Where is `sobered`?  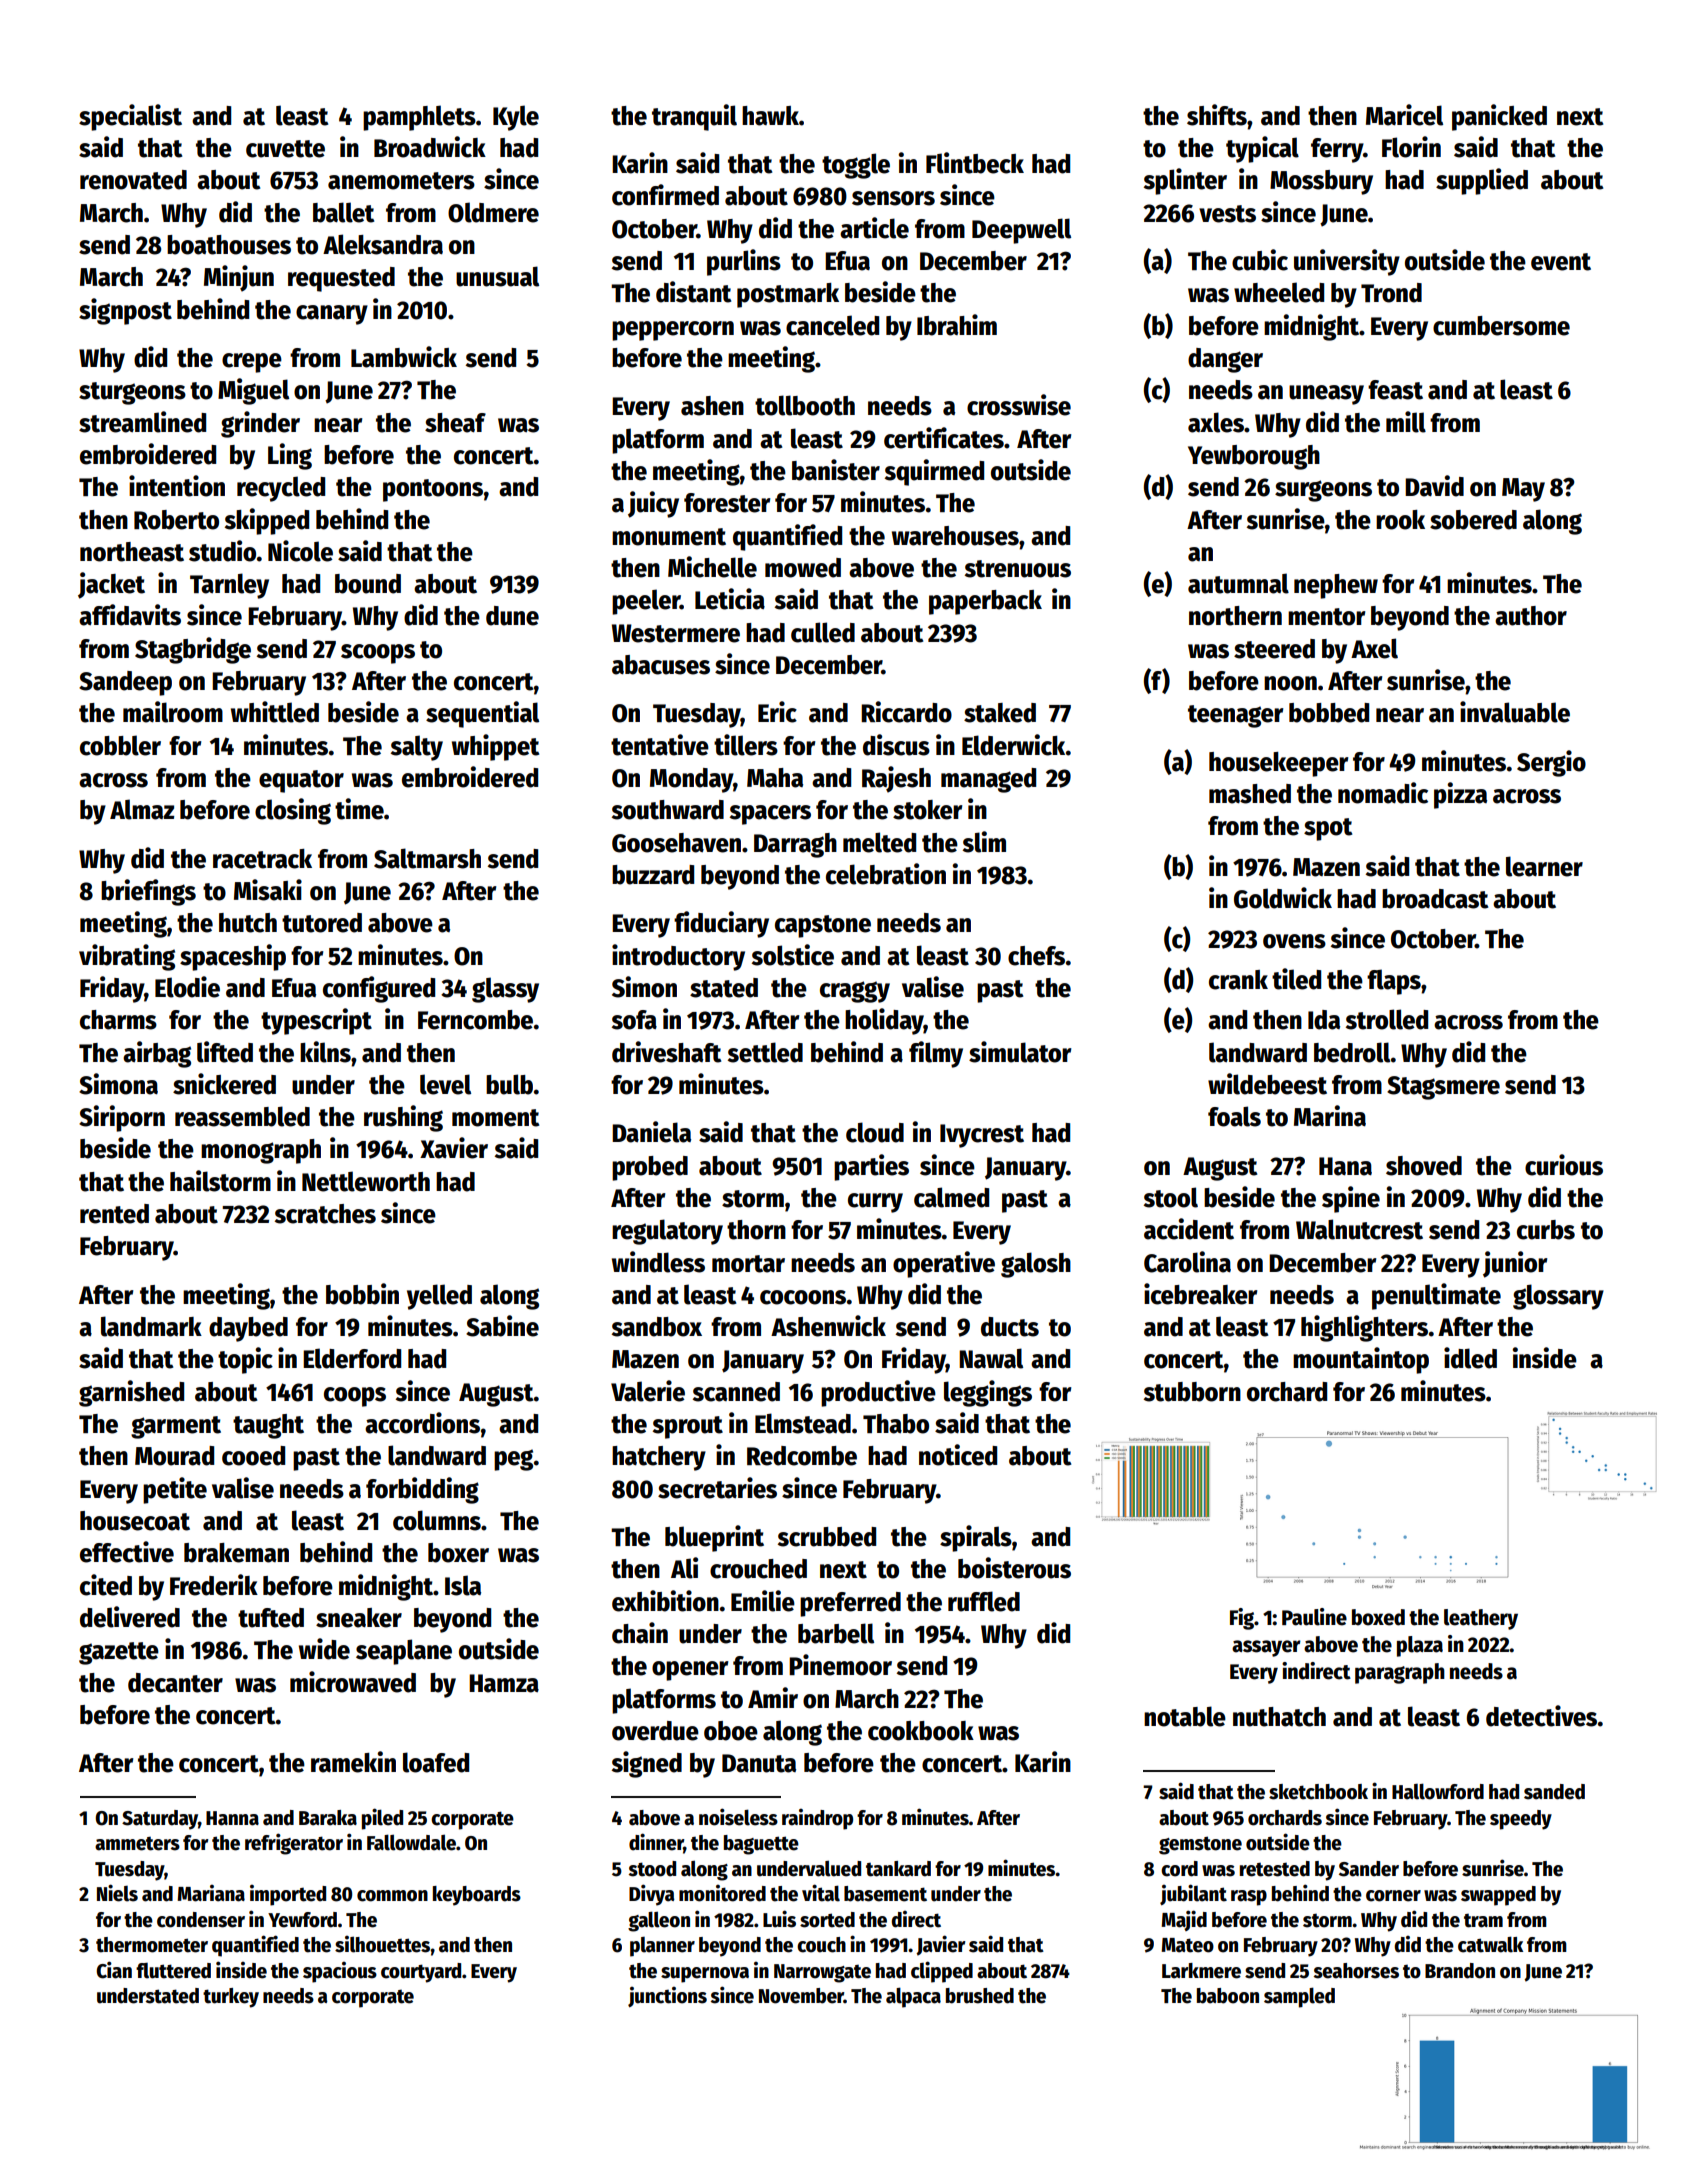
sobered is located at coordinates (1473, 520).
